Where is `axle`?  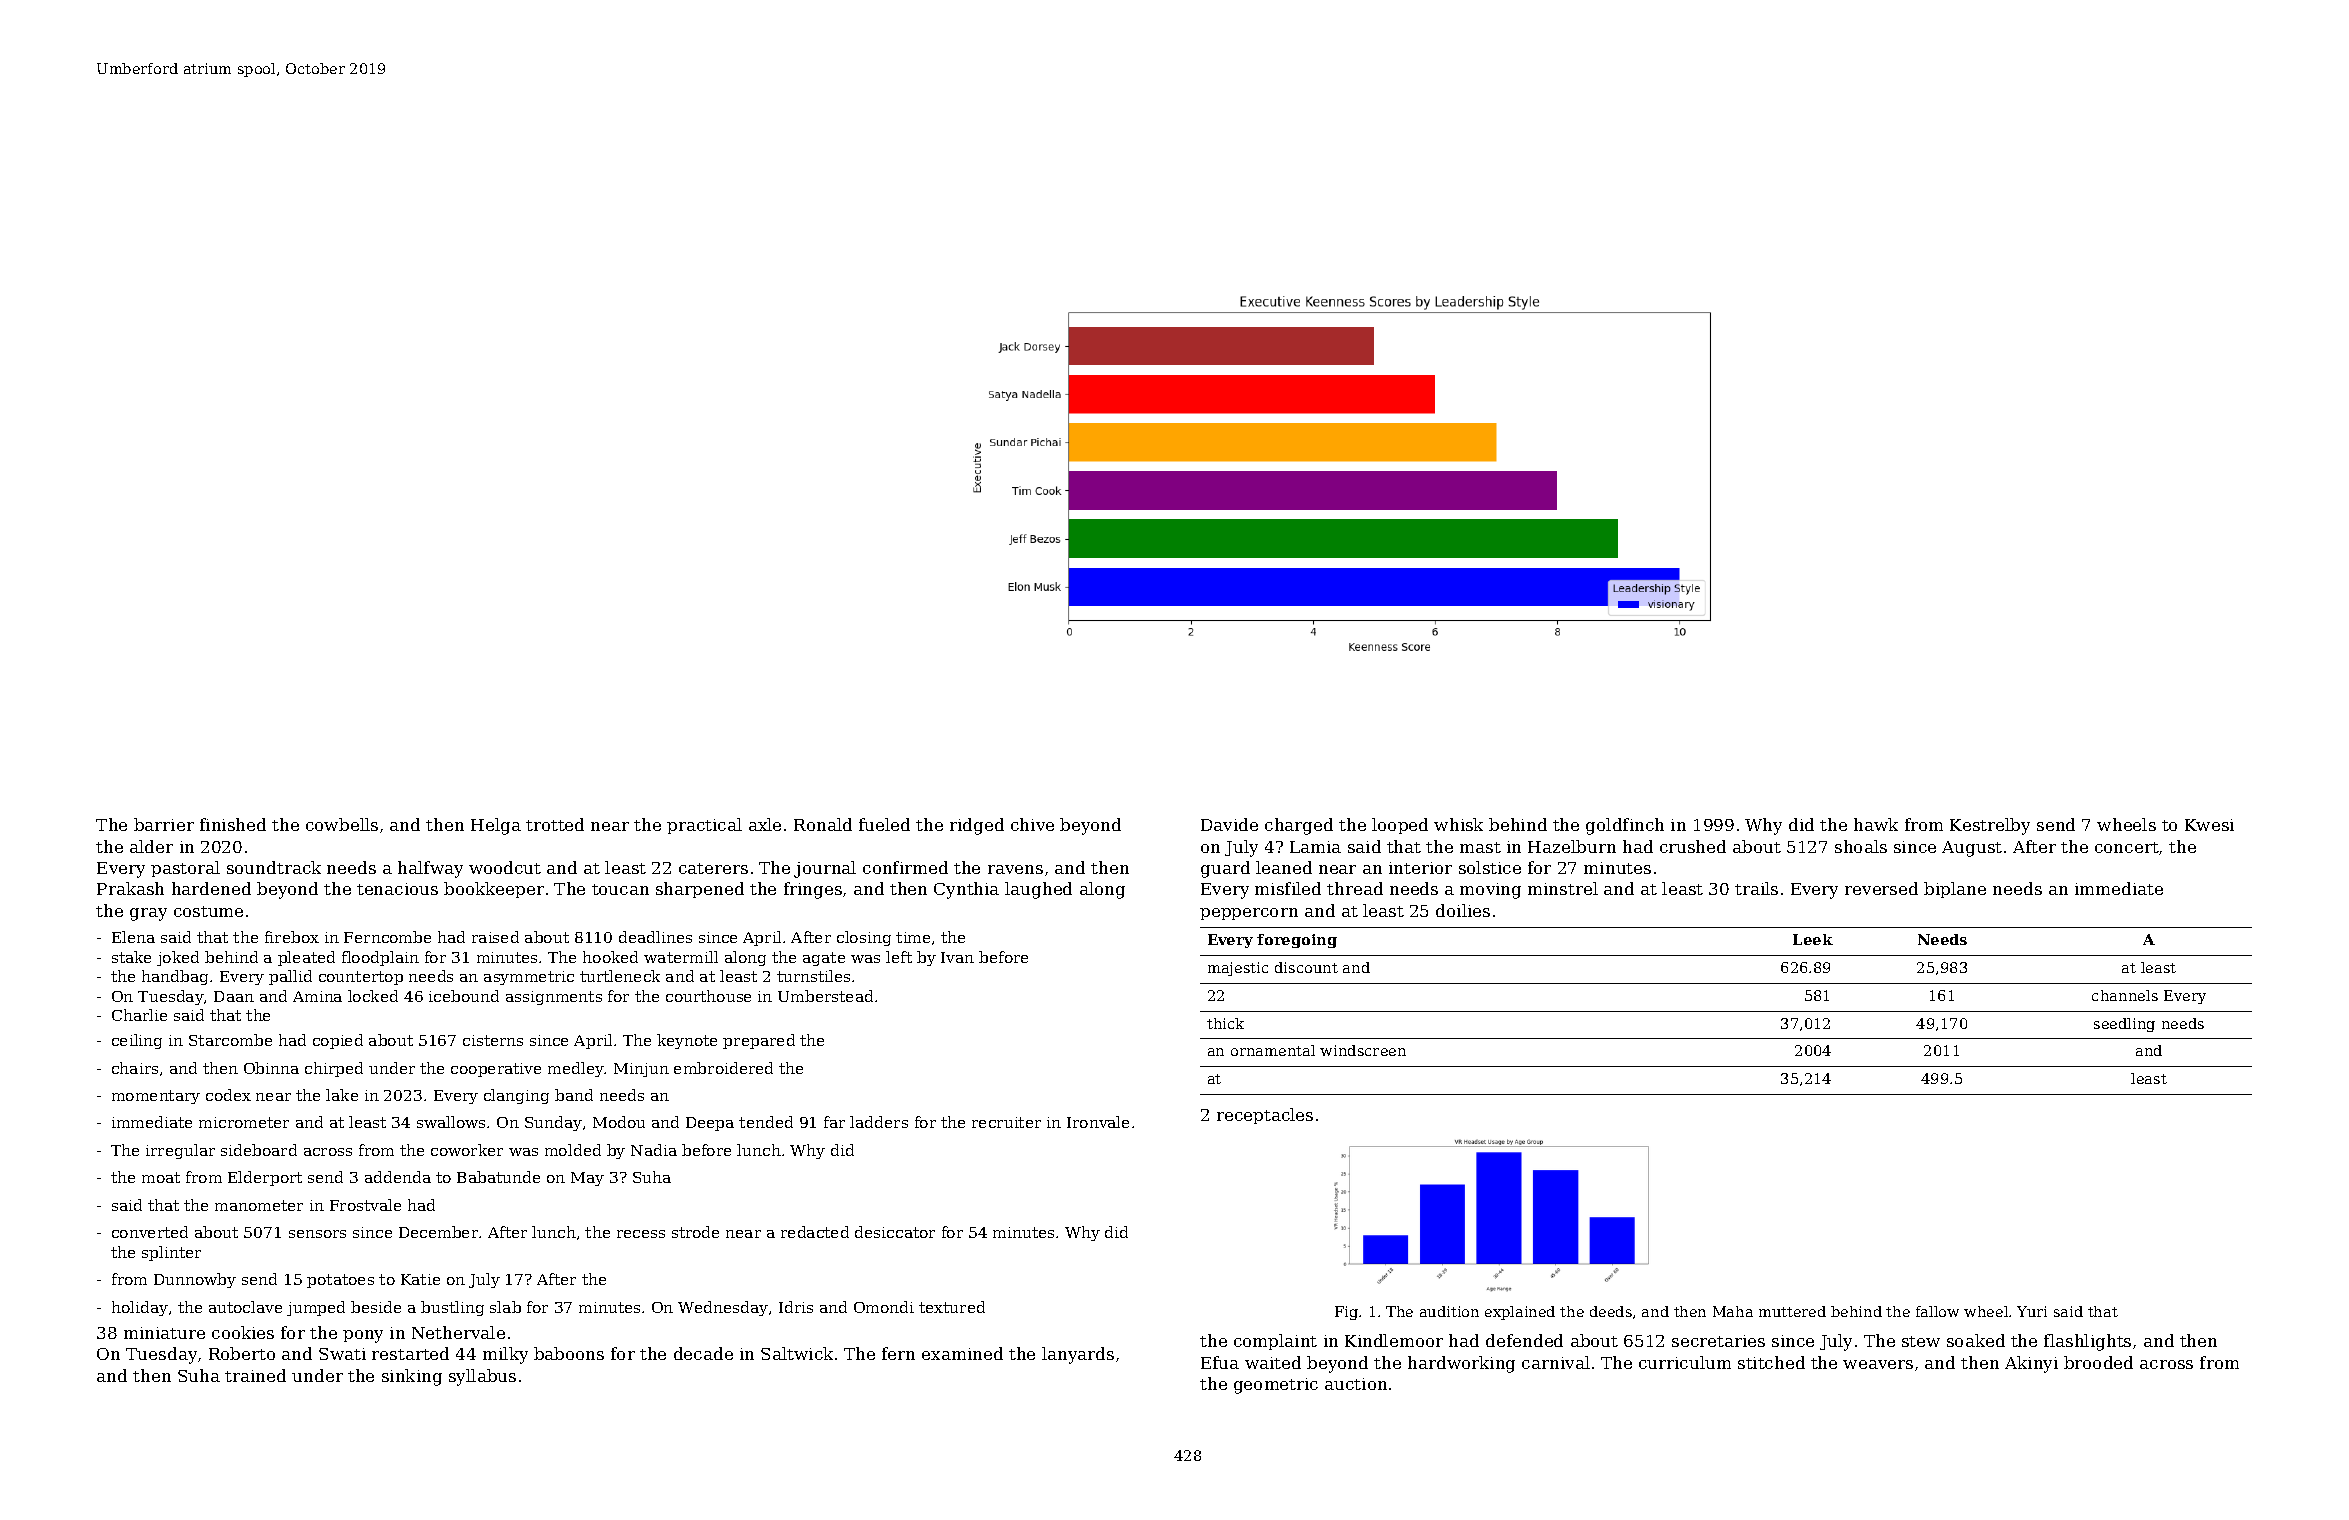 axle is located at coordinates (765, 824).
